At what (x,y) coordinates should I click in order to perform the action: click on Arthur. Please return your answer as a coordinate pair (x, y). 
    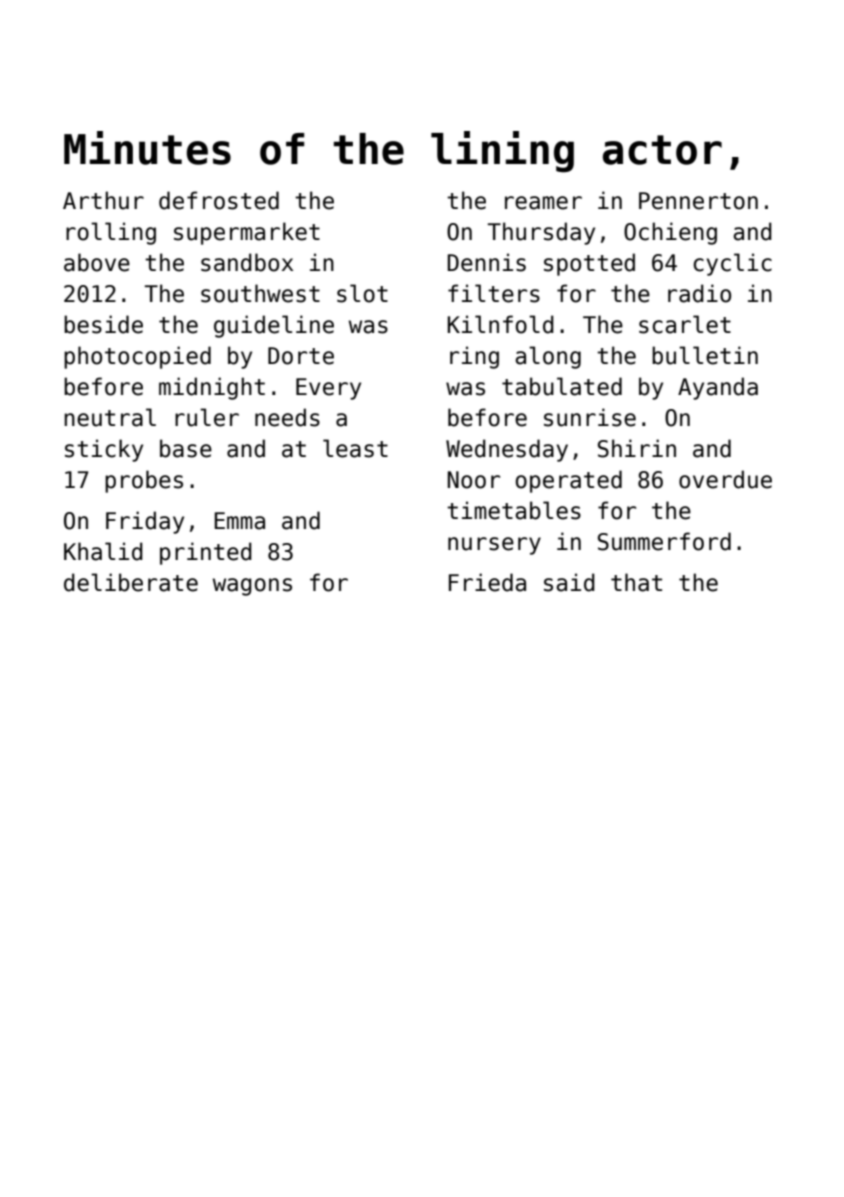
    Looking at the image, I should click on (103, 200).
